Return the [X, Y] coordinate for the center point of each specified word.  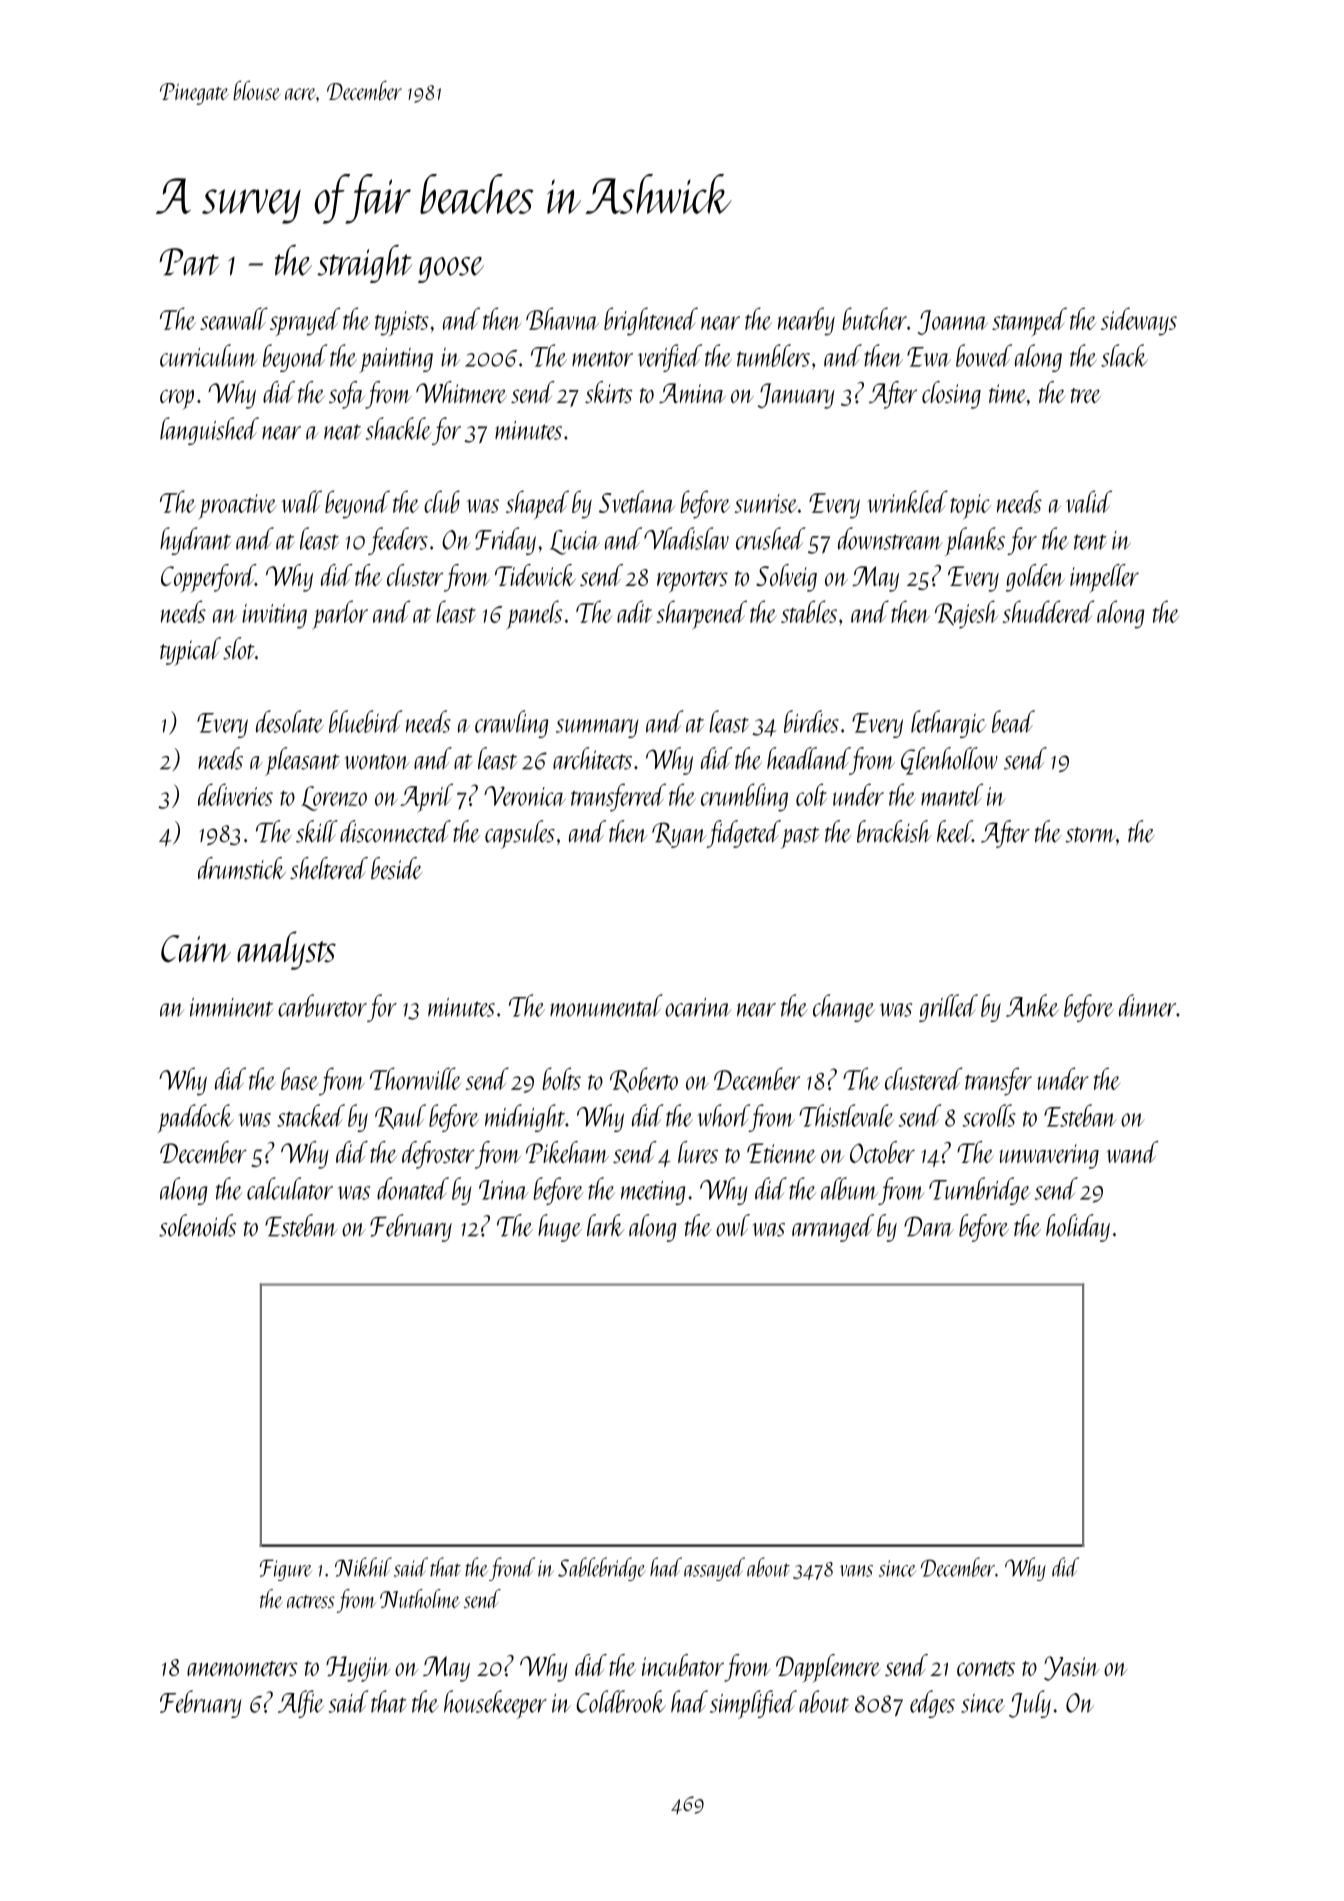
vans [856, 1571]
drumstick [242, 868]
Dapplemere [828, 1668]
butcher [874, 318]
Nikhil [363, 1567]
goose [451, 270]
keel [954, 831]
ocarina [698, 1007]
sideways [1139, 321]
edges [932, 1704]
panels [534, 615]
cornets [986, 1668]
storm [1090, 835]
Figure [286, 1570]
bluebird [366, 721]
